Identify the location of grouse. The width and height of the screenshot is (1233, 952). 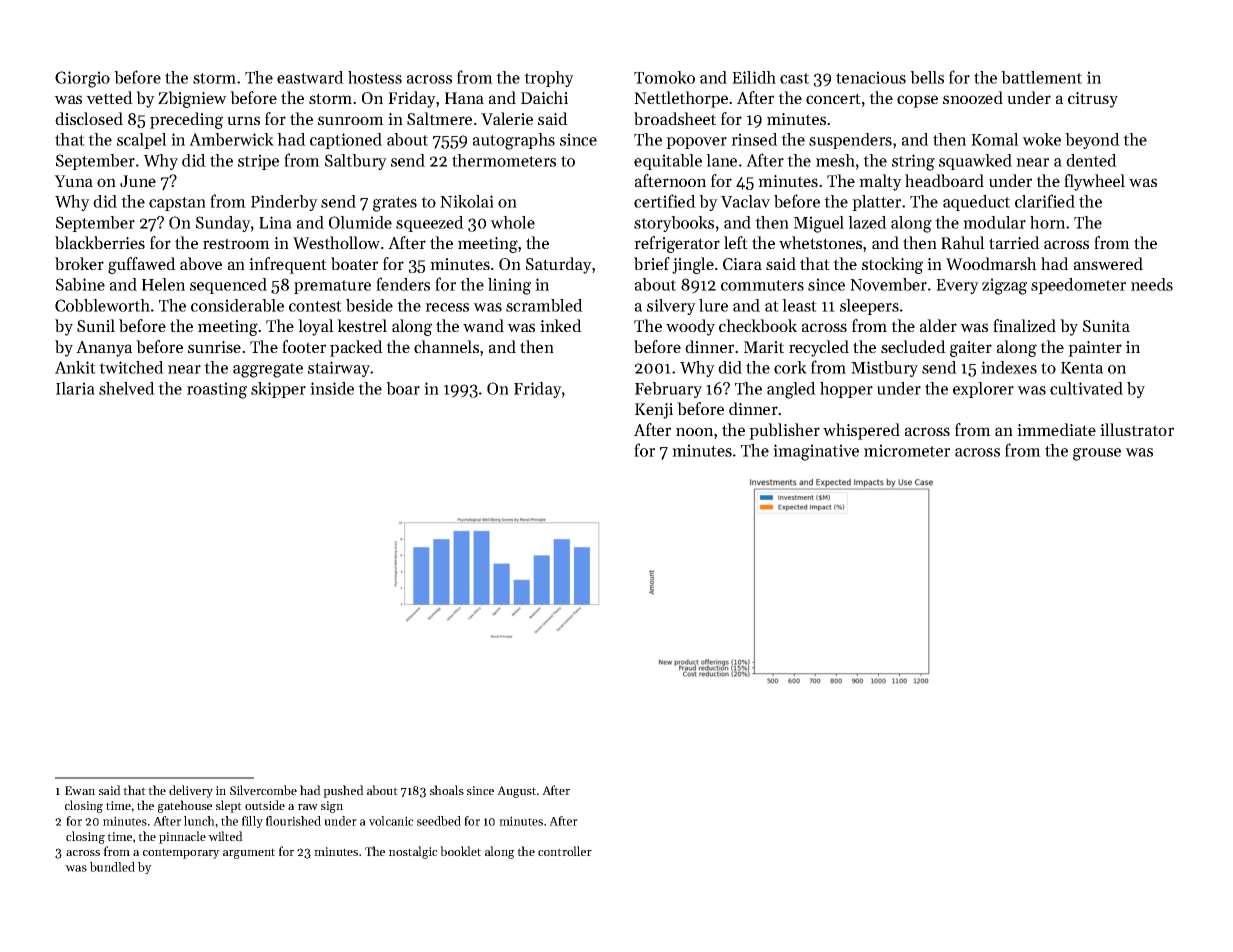
(1097, 454).
